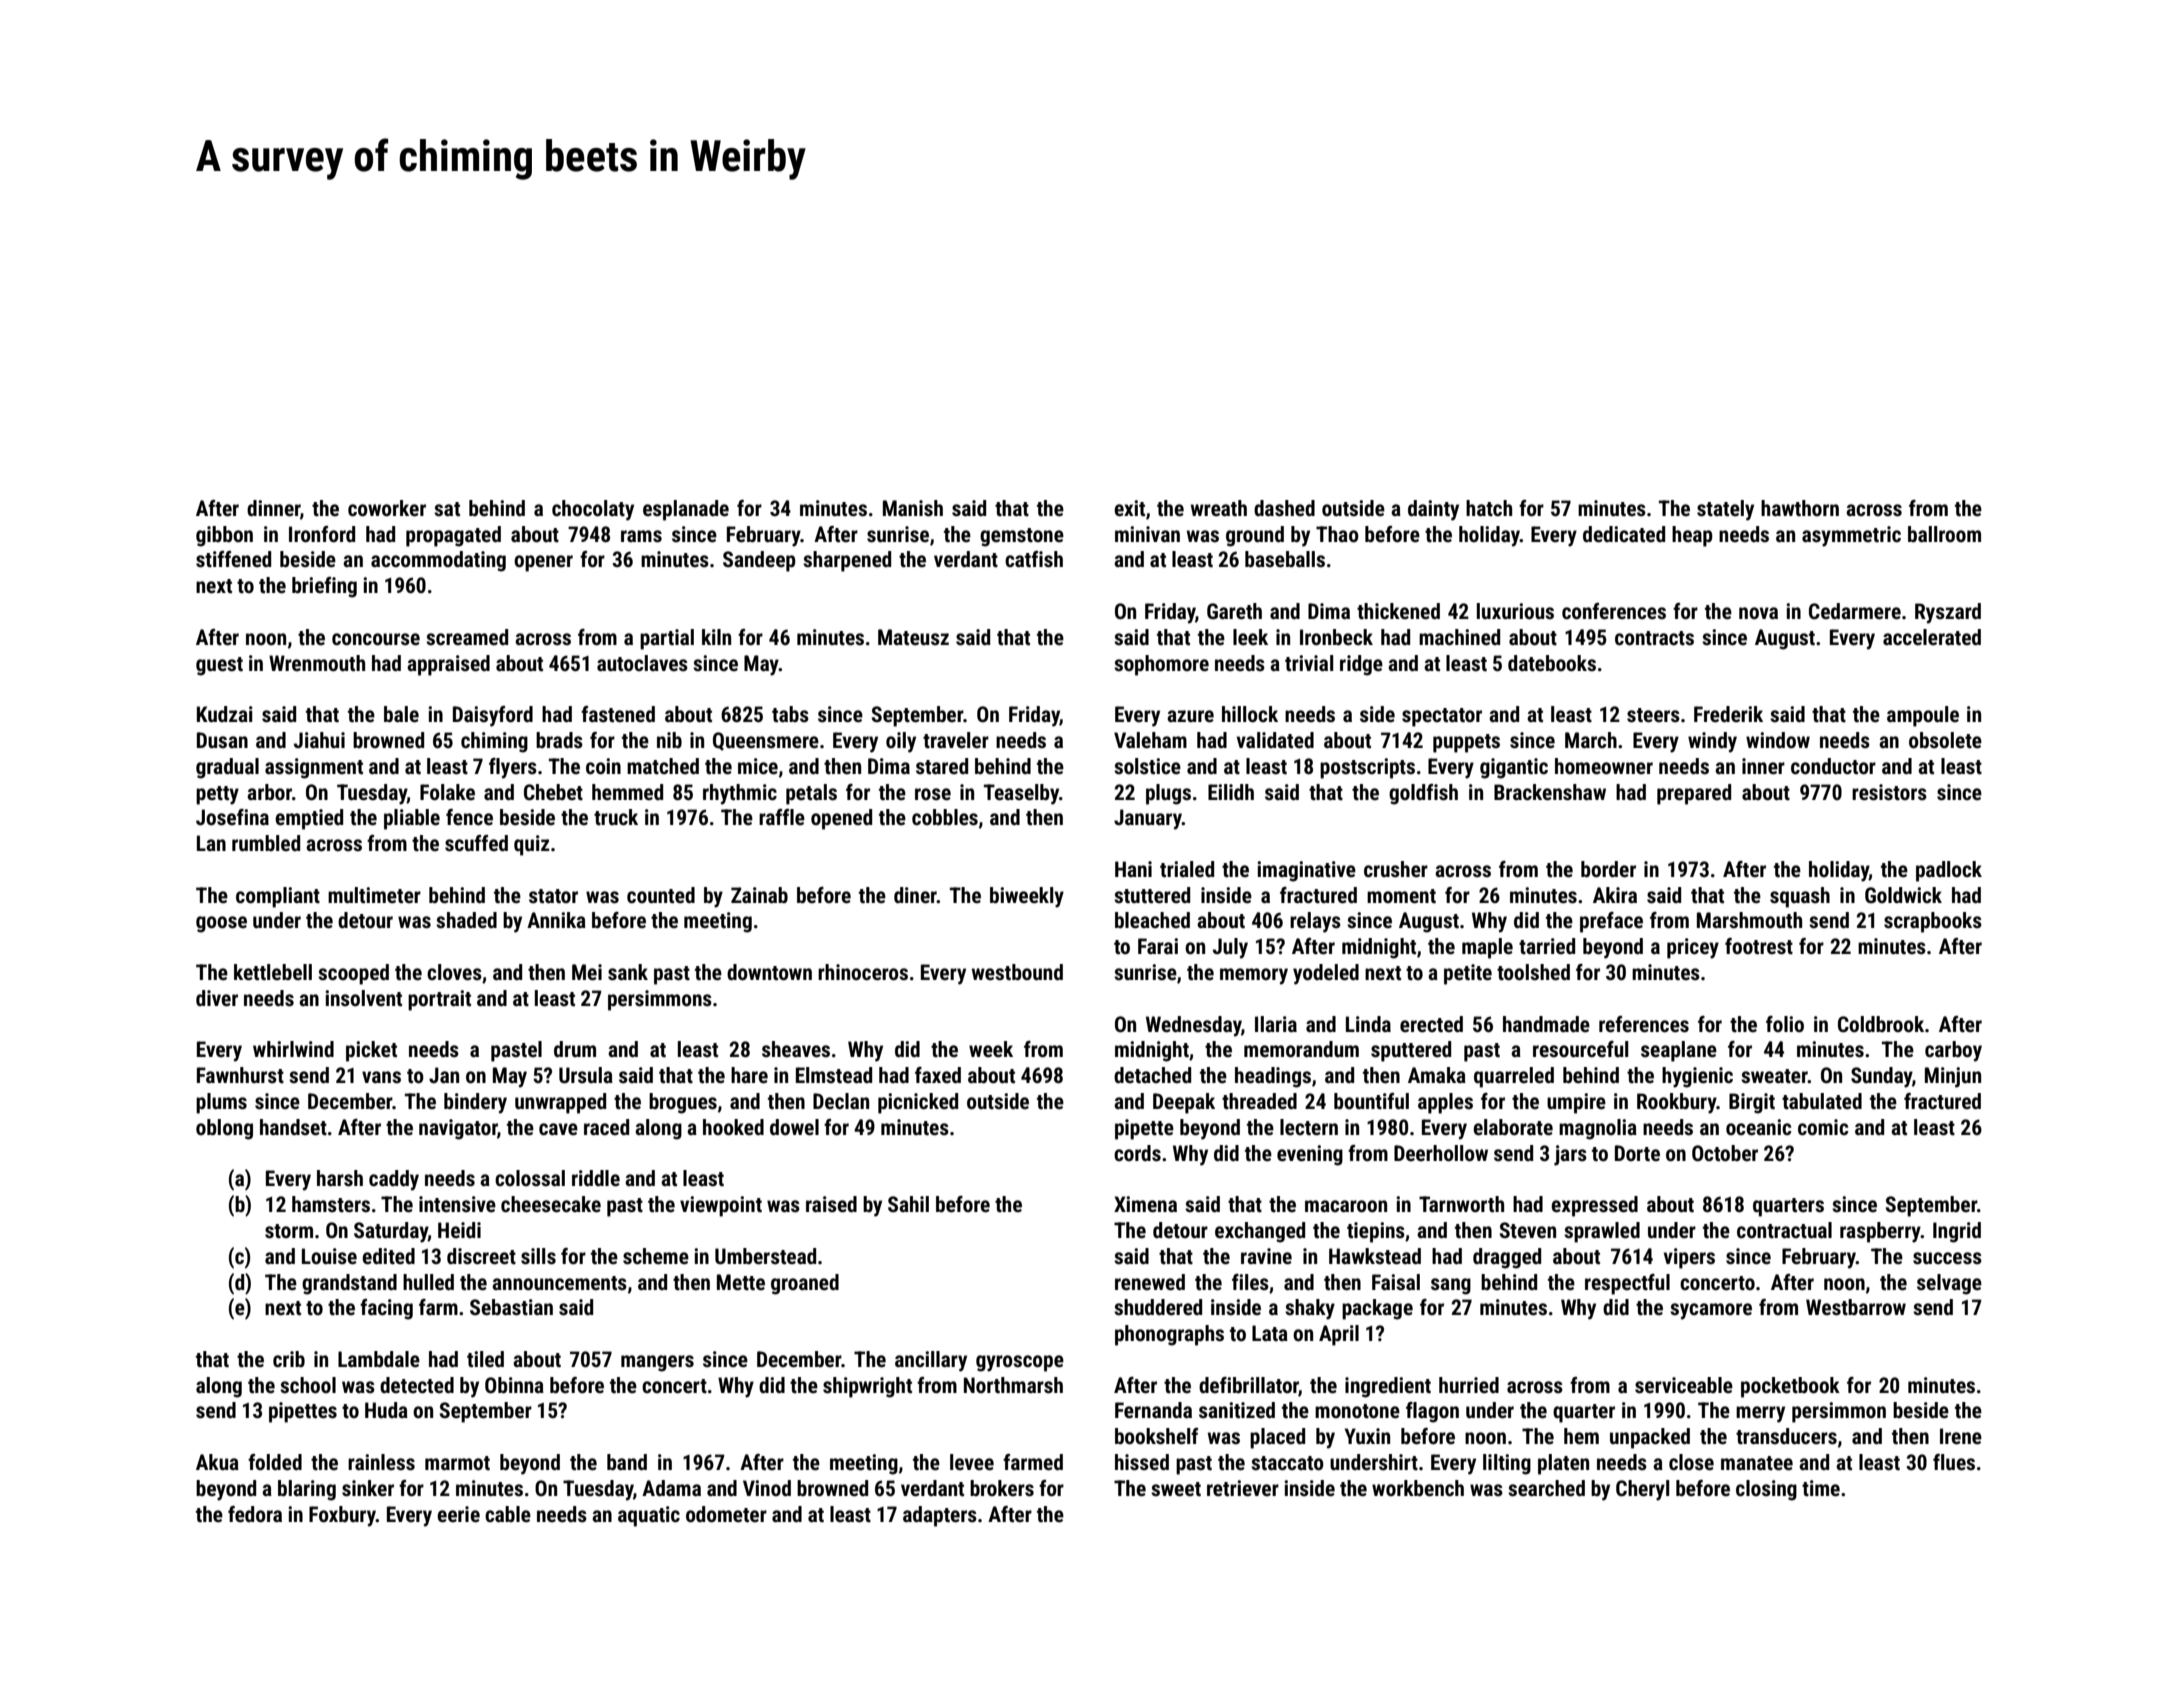  What do you see at coordinates (1152, 1075) in the image?
I see `detached` at bounding box center [1152, 1075].
